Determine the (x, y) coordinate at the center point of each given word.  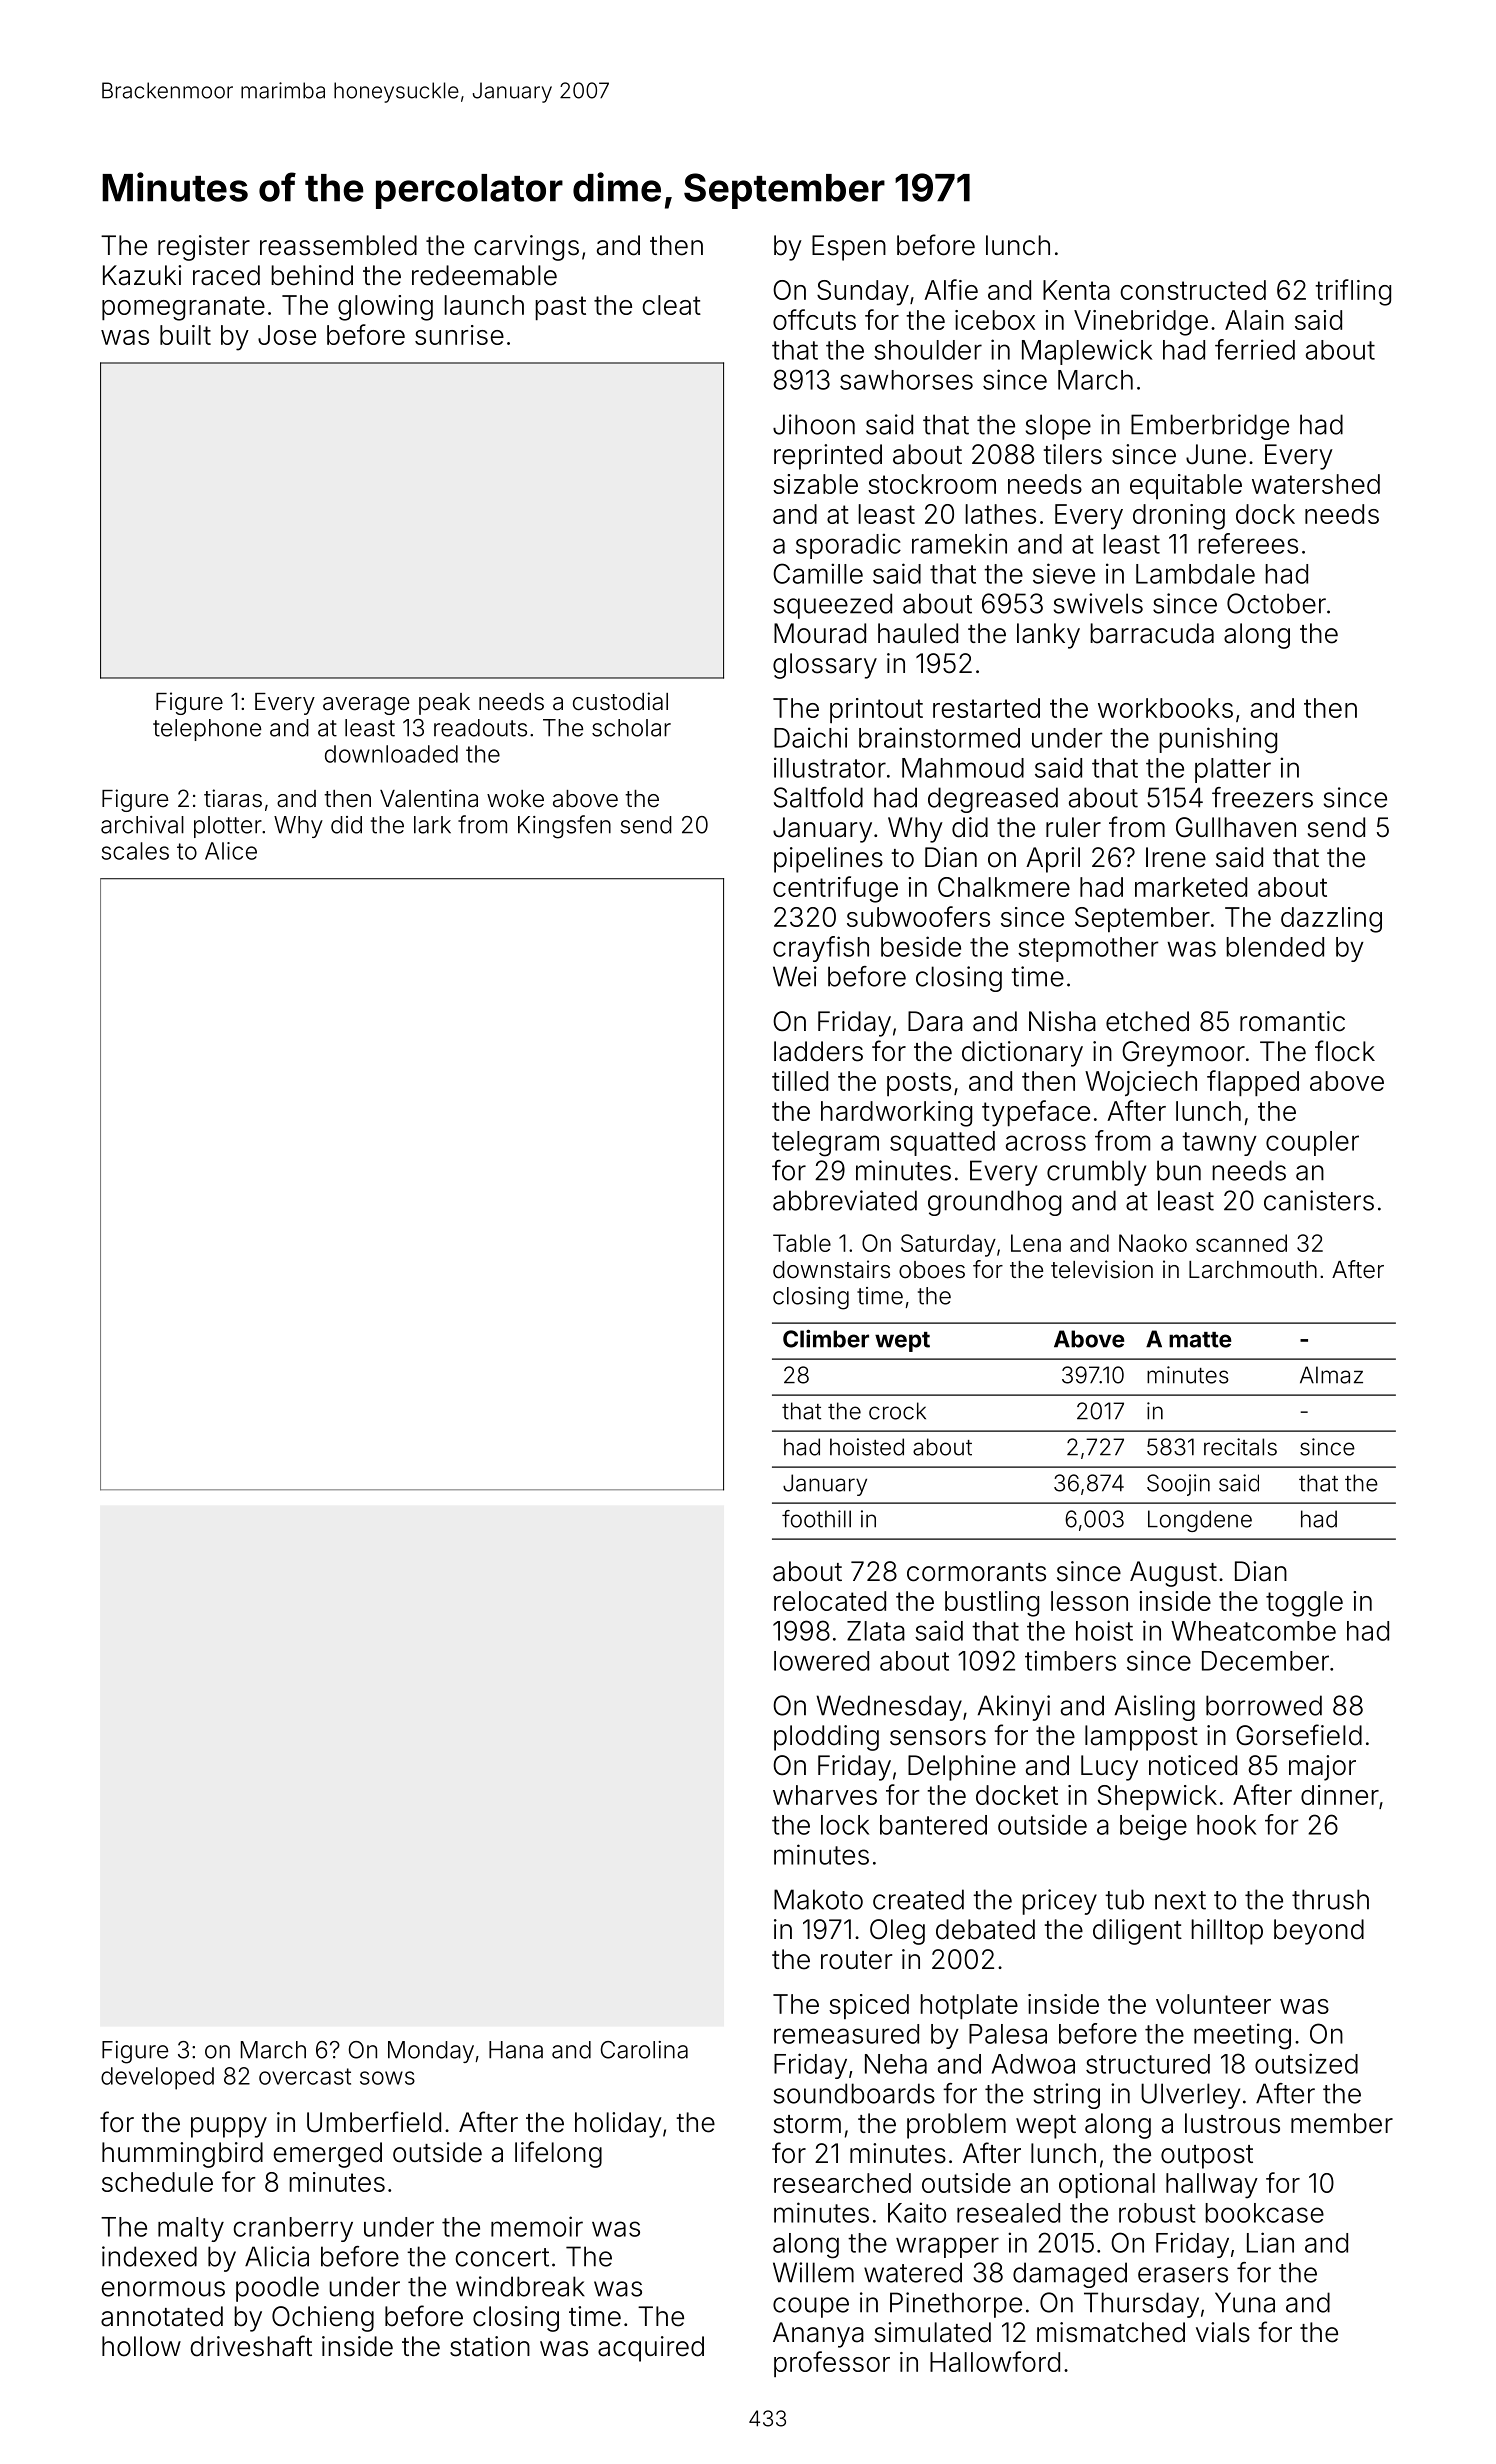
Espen (849, 248)
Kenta (1076, 290)
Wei (795, 976)
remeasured (846, 2034)
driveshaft (251, 2346)
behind (312, 275)
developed (157, 2078)
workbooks (1165, 708)
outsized (1306, 2063)
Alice (231, 851)
